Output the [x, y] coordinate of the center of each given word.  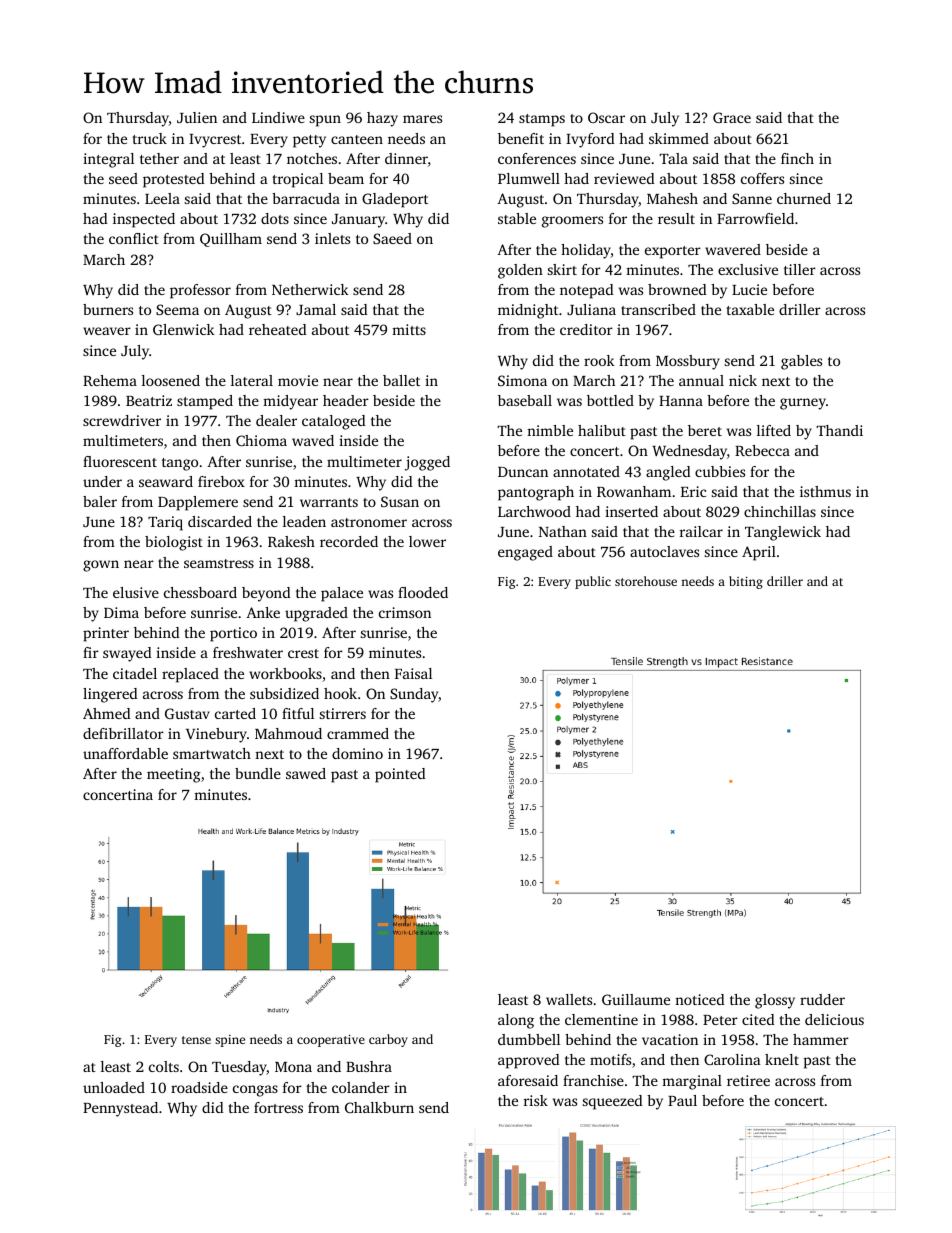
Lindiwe [278, 117]
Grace [732, 117]
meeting [174, 775]
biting [746, 582]
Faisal [413, 673]
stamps [542, 120]
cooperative [331, 1041]
